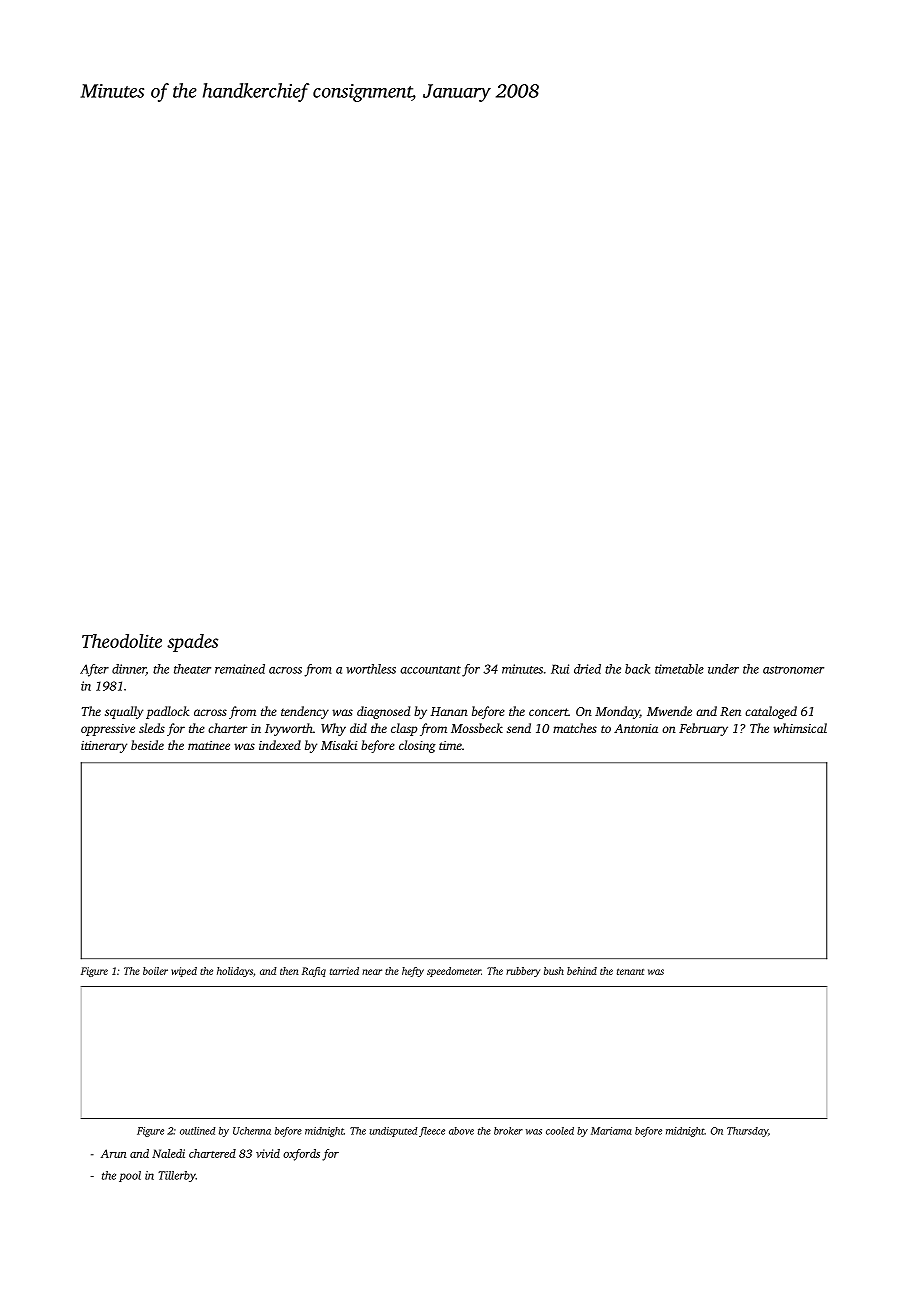 This page has width=908, height=1316. I want to click on oxfords, so click(301, 1155).
